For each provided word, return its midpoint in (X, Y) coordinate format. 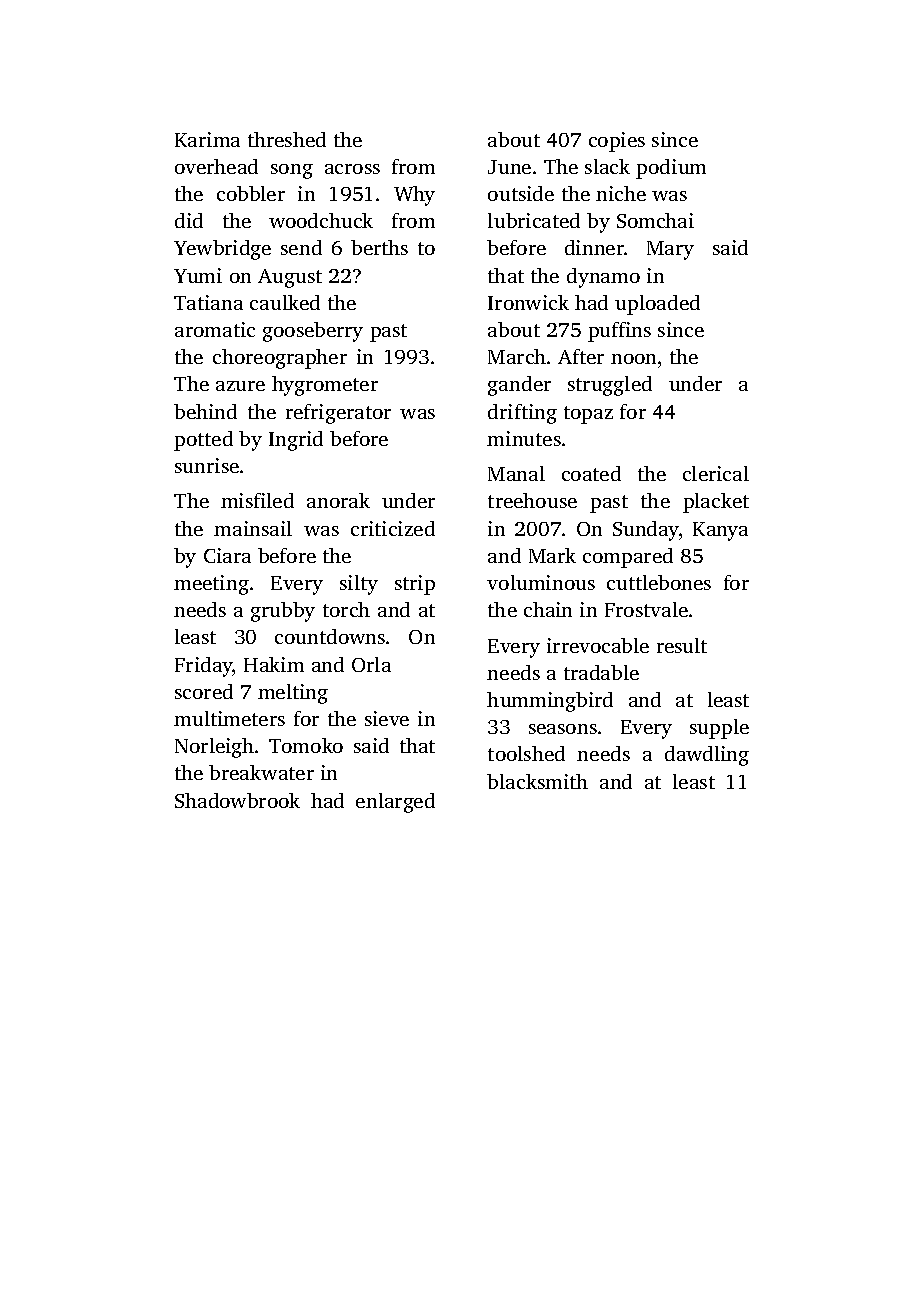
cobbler (251, 193)
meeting (211, 585)
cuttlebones (659, 582)
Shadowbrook (237, 800)
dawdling (707, 756)
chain (548, 609)
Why (414, 196)
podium (671, 169)
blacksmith (537, 781)
